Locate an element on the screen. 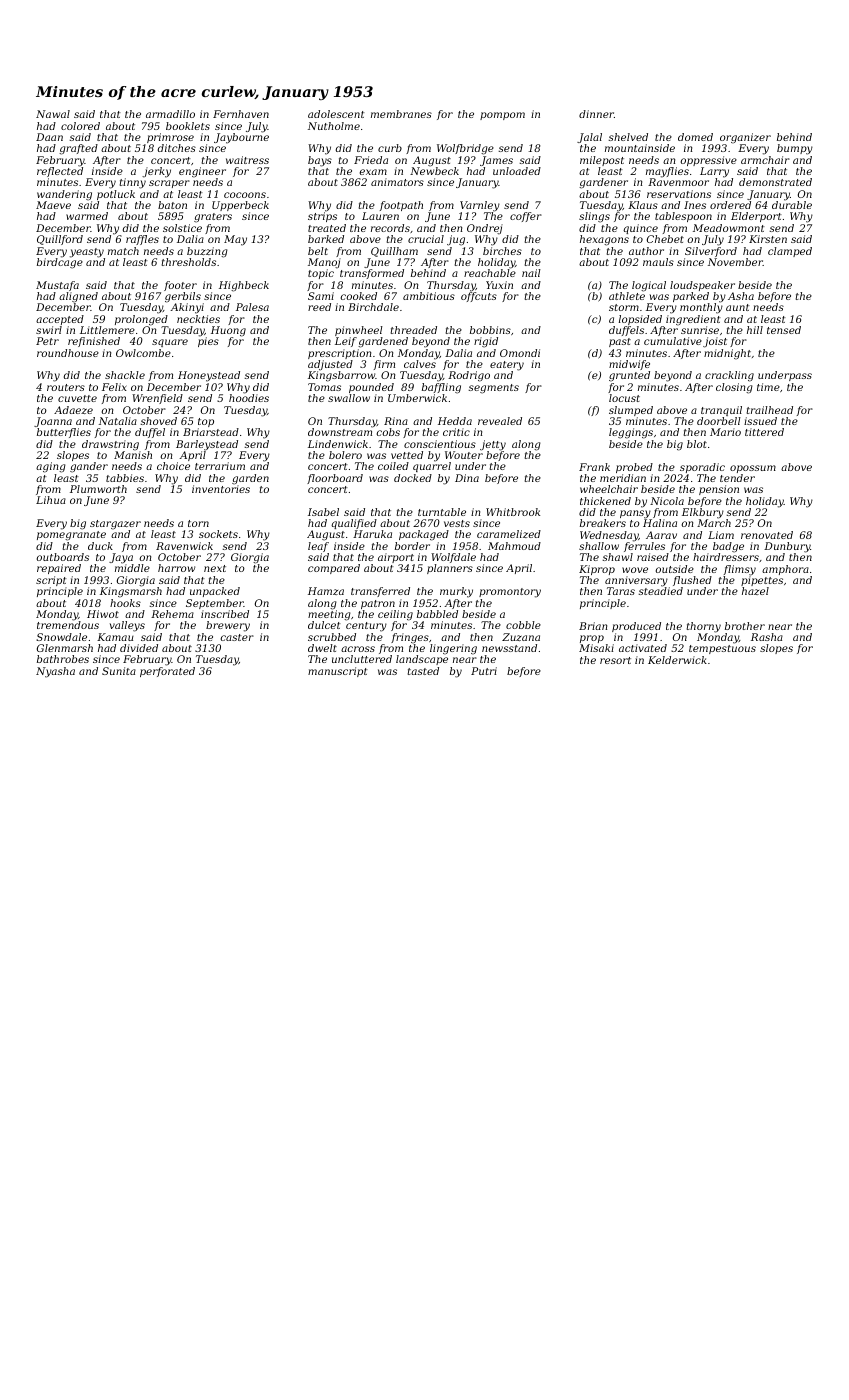 The height and width of the screenshot is (1400, 849). opossum is located at coordinates (753, 469).
